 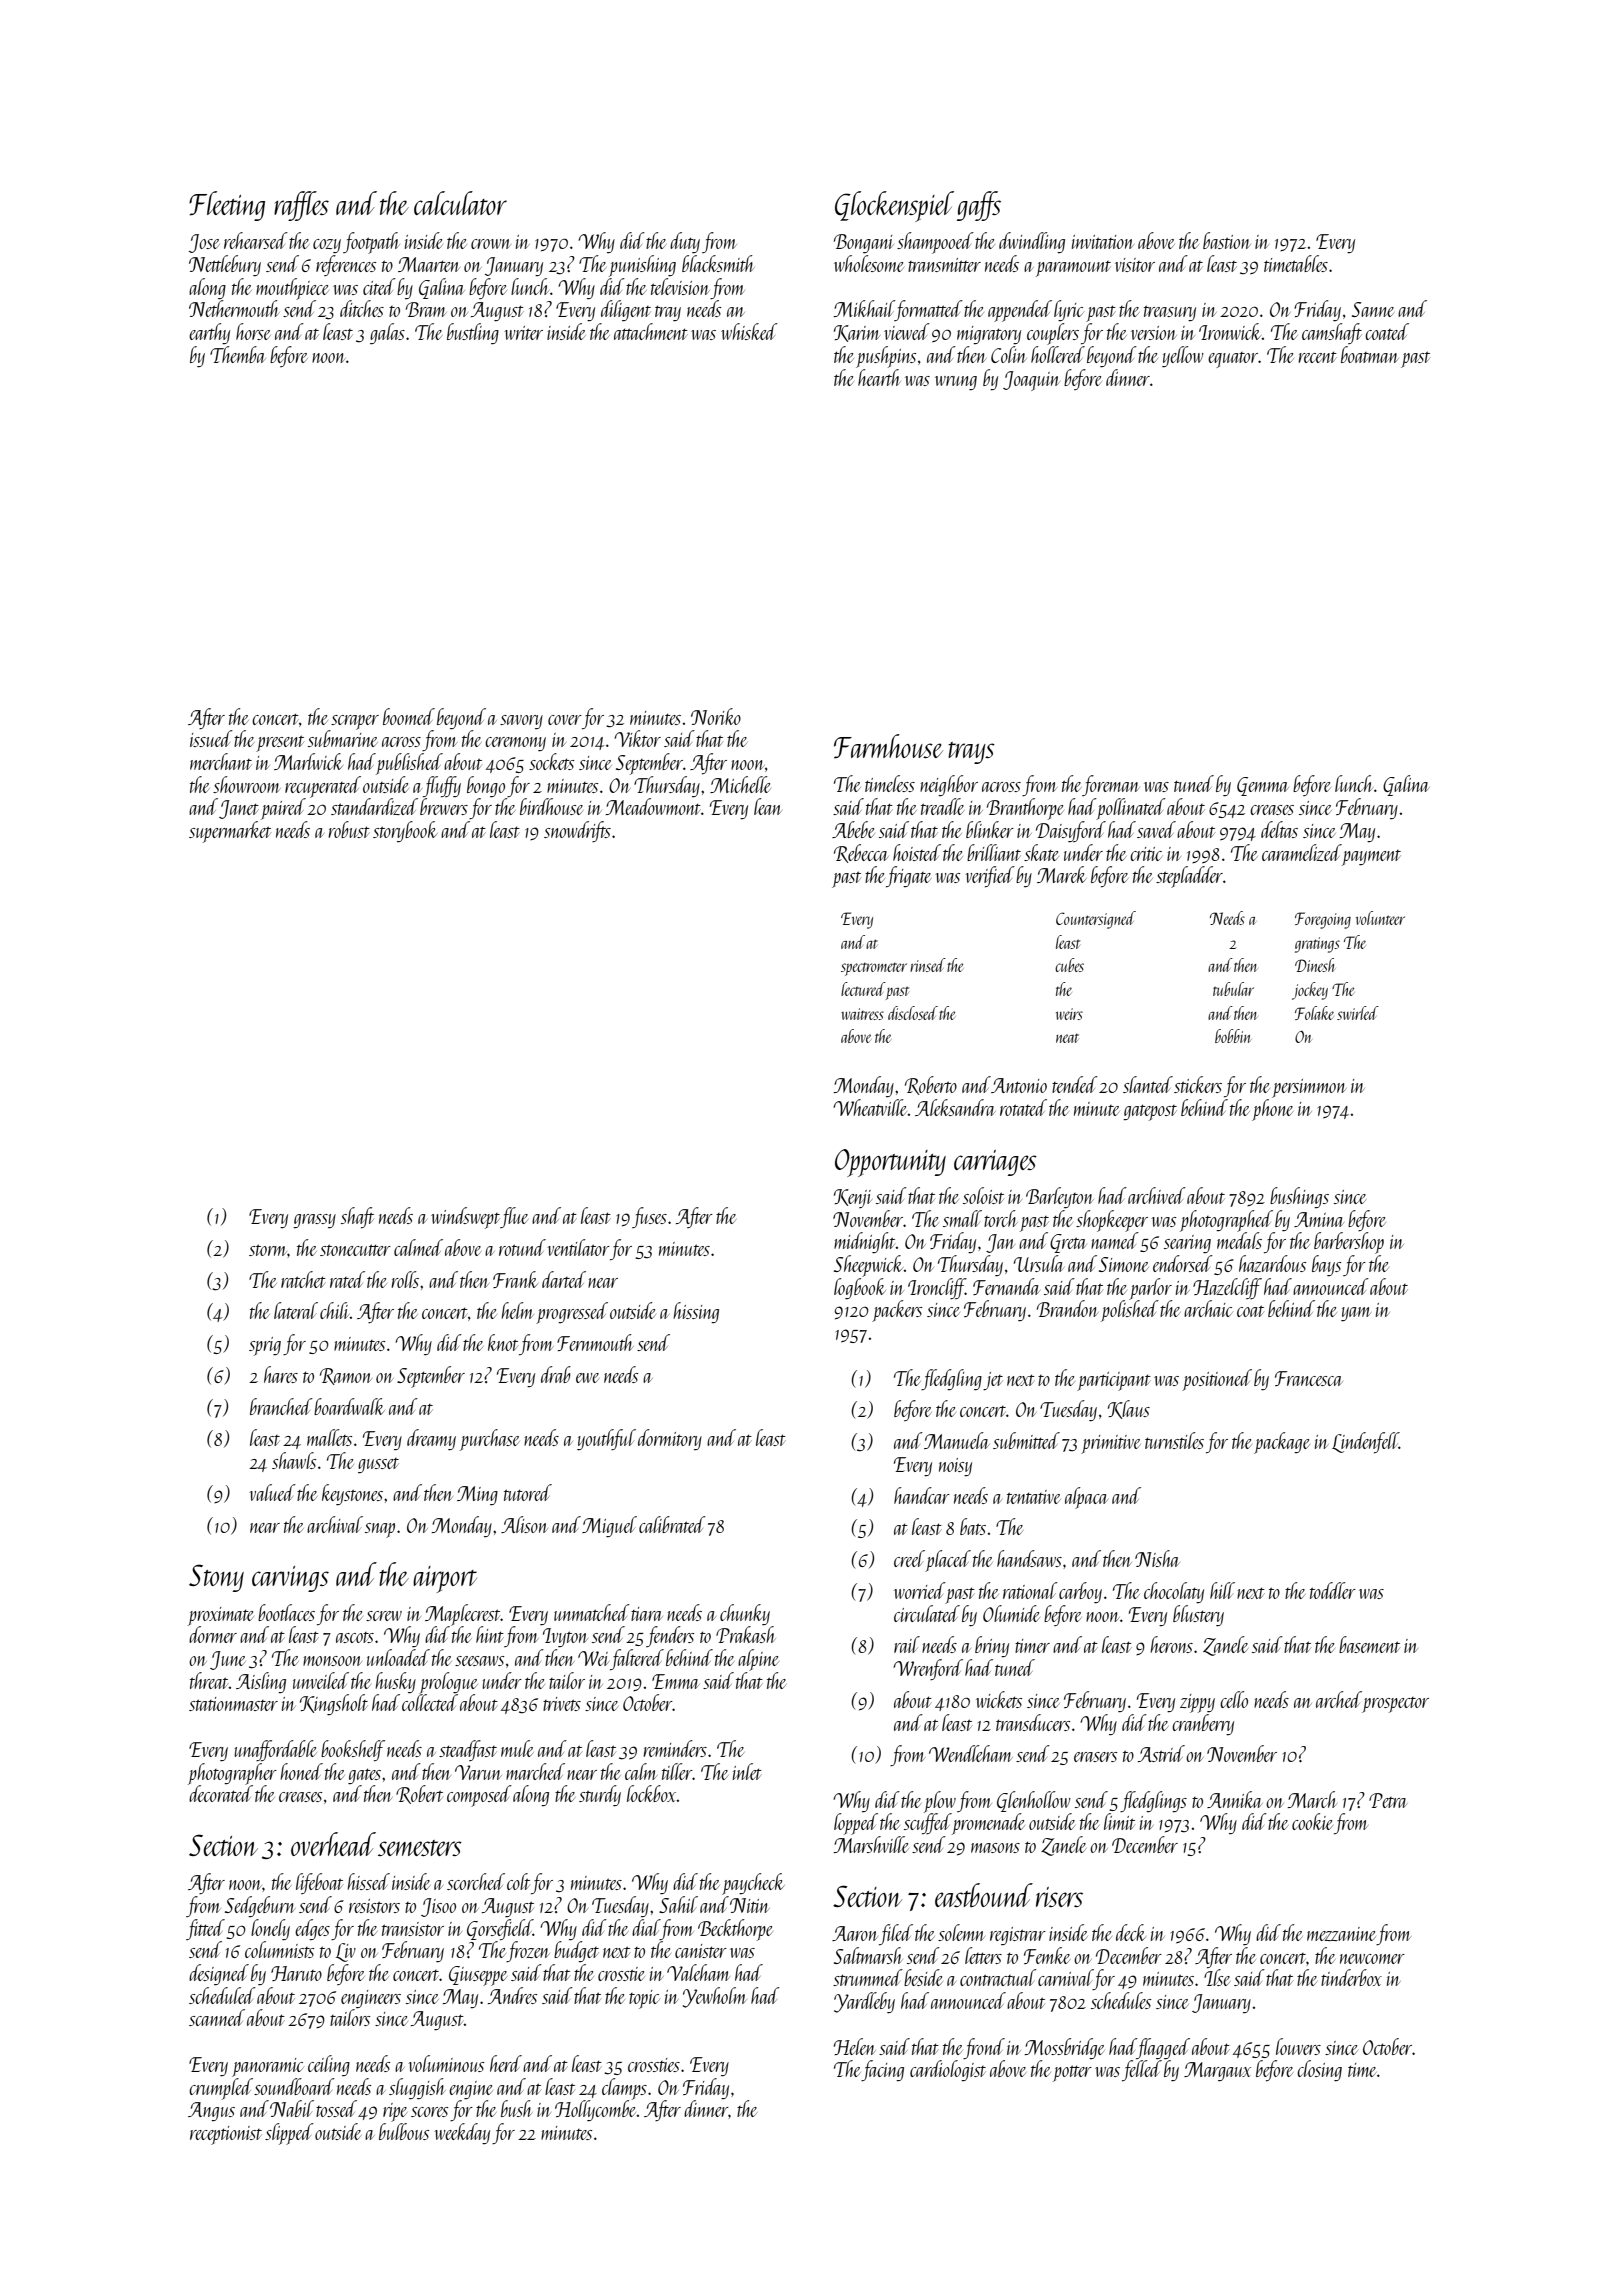 What do you see at coordinates (523, 333) in the screenshot?
I see `writer` at bounding box center [523, 333].
